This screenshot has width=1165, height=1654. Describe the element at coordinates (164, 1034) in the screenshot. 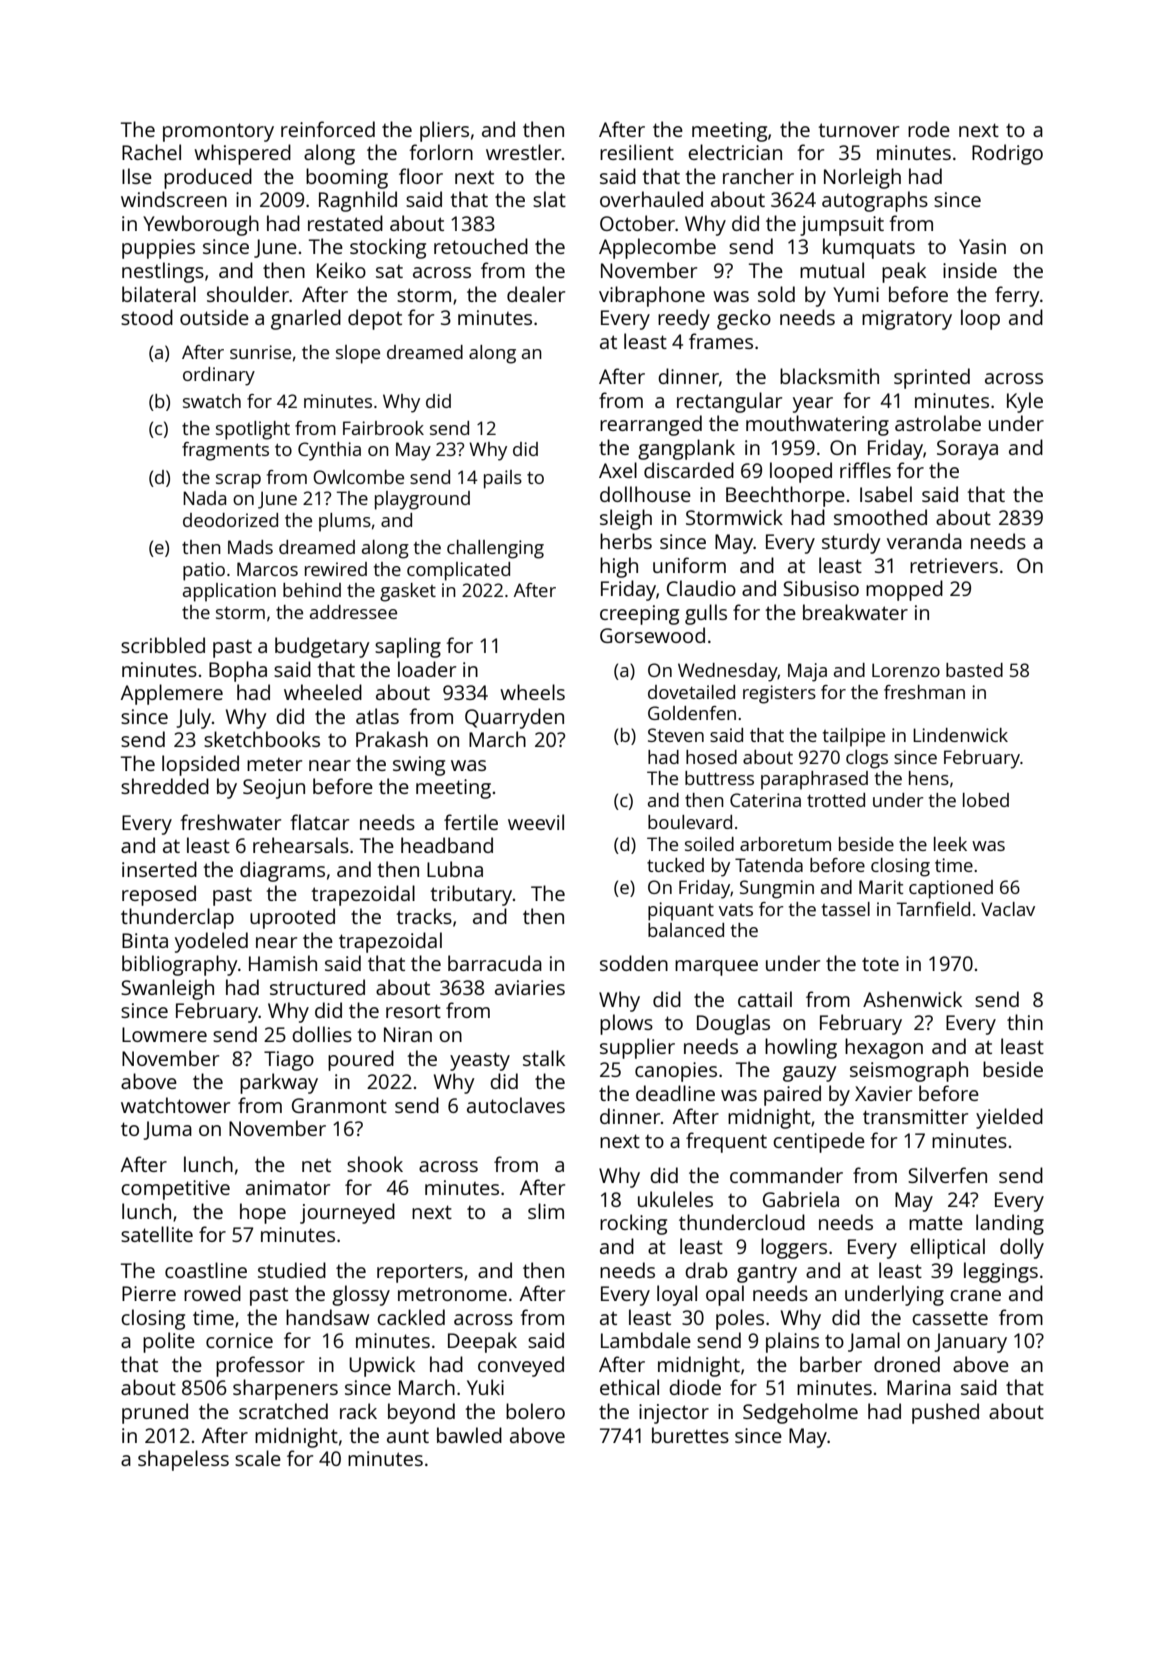

I see `Lowmere` at that location.
